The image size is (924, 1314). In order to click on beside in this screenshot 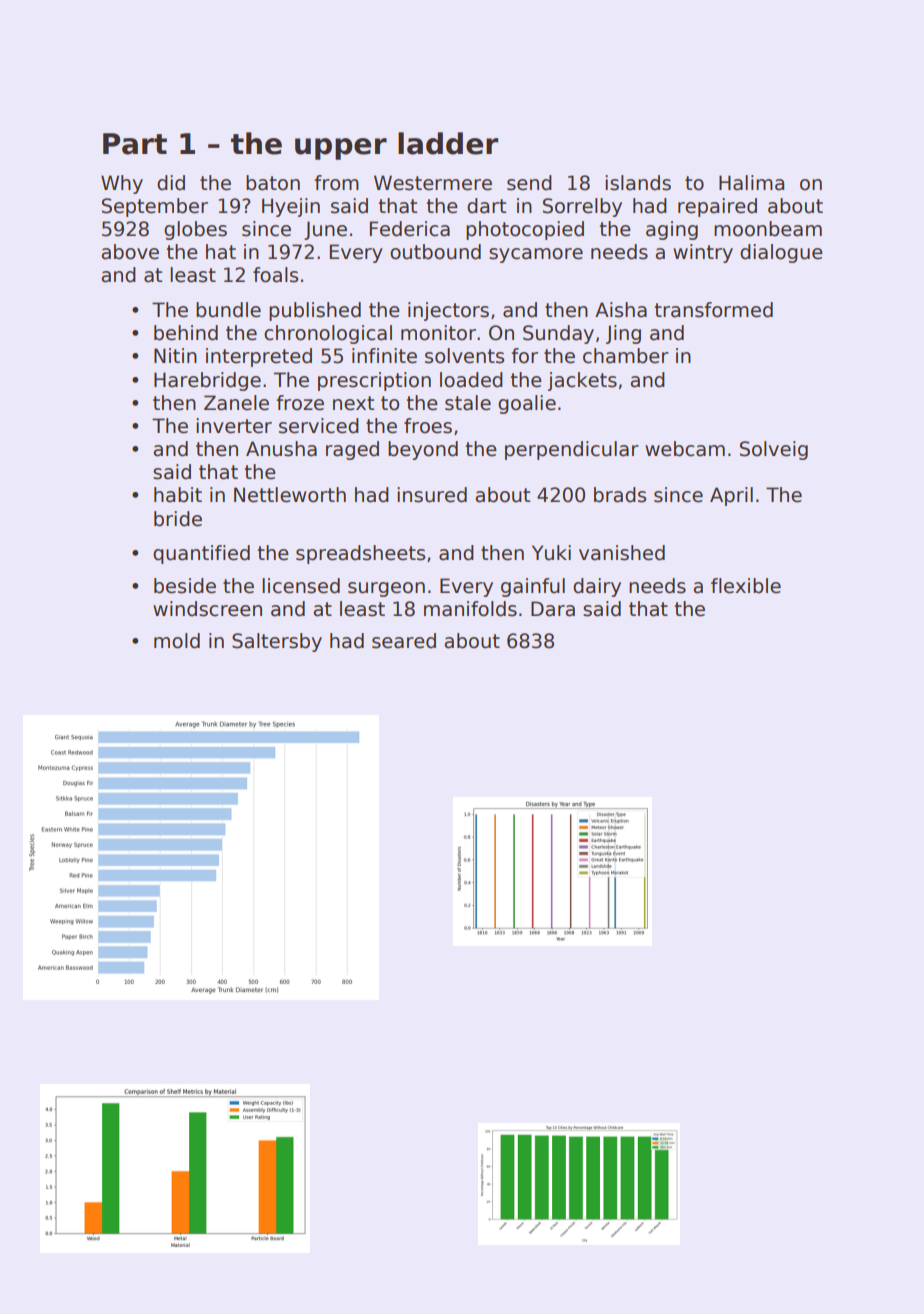, I will do `click(185, 586)`.
